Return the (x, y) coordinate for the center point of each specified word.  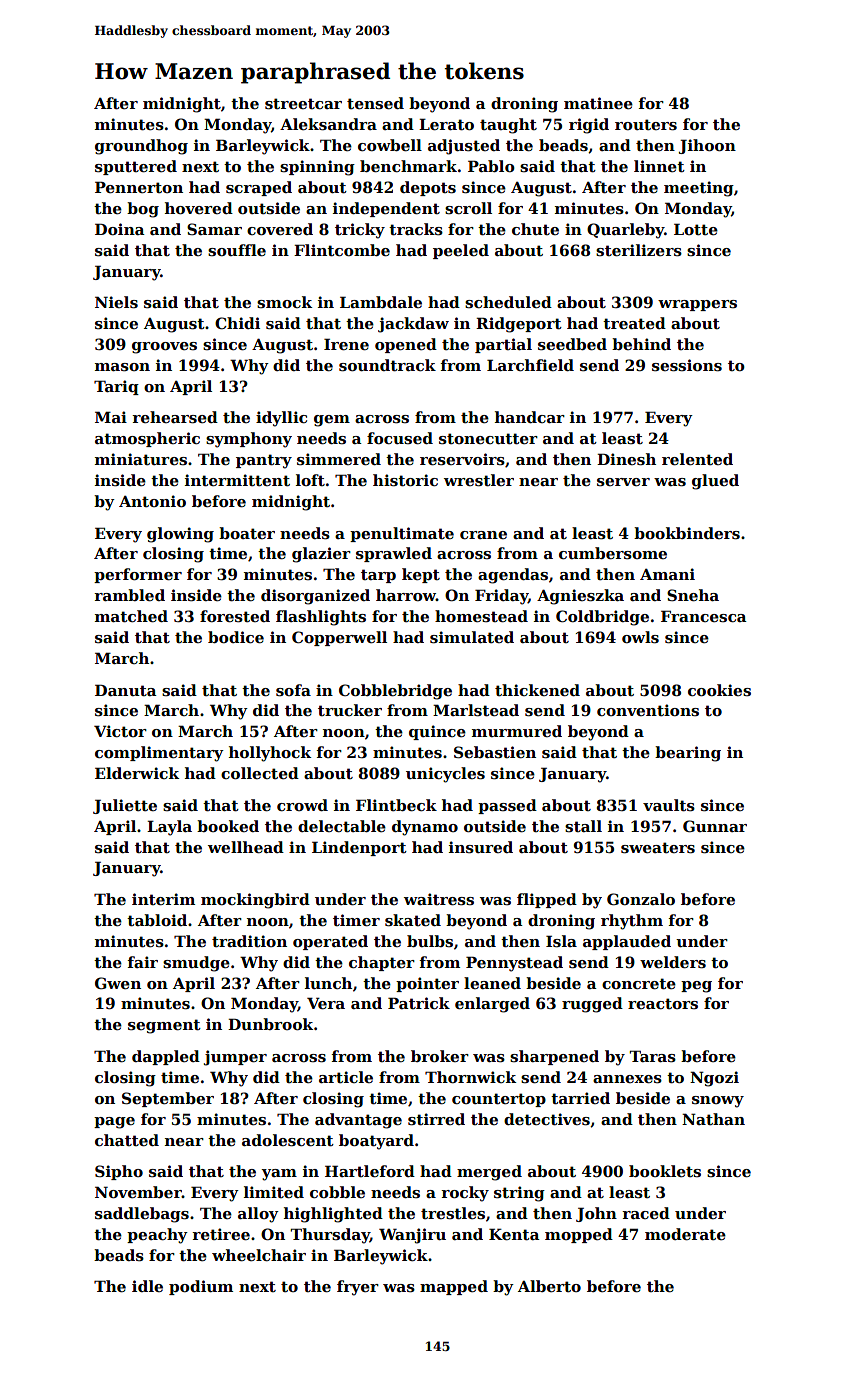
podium (201, 1287)
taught (508, 126)
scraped (259, 188)
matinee (598, 103)
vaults (669, 805)
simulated (472, 637)
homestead (481, 616)
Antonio (152, 501)
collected (260, 773)
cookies (719, 690)
